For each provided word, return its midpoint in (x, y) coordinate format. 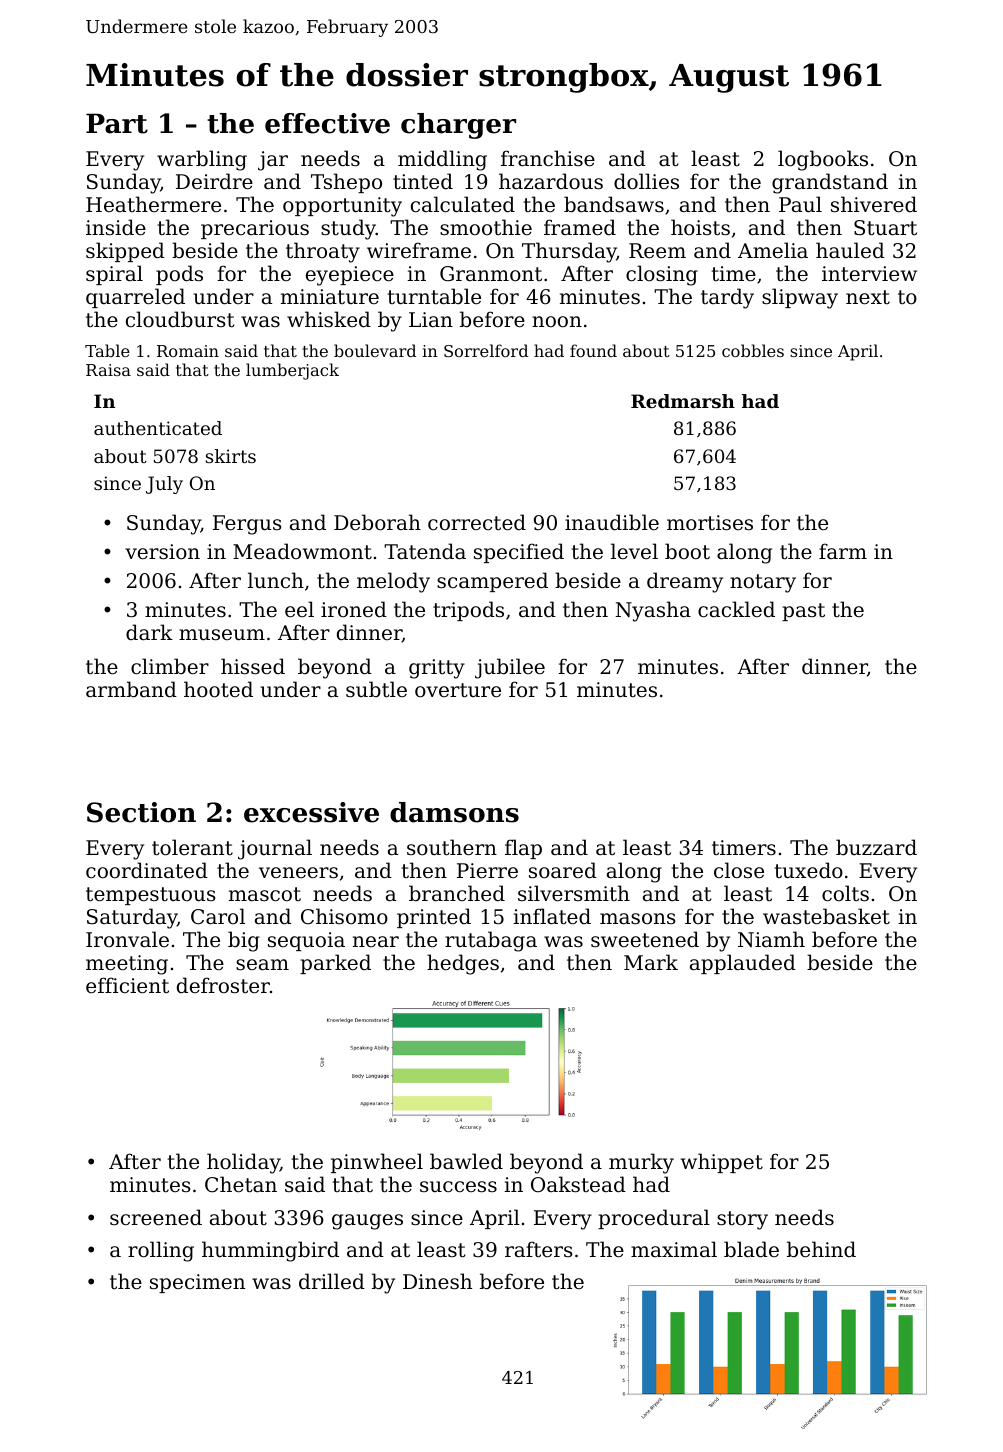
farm (843, 551)
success (458, 1187)
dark (149, 632)
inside (116, 227)
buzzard (876, 847)
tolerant (192, 847)
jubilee (510, 668)
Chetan (241, 1184)
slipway (800, 298)
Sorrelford (486, 350)
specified (519, 553)
